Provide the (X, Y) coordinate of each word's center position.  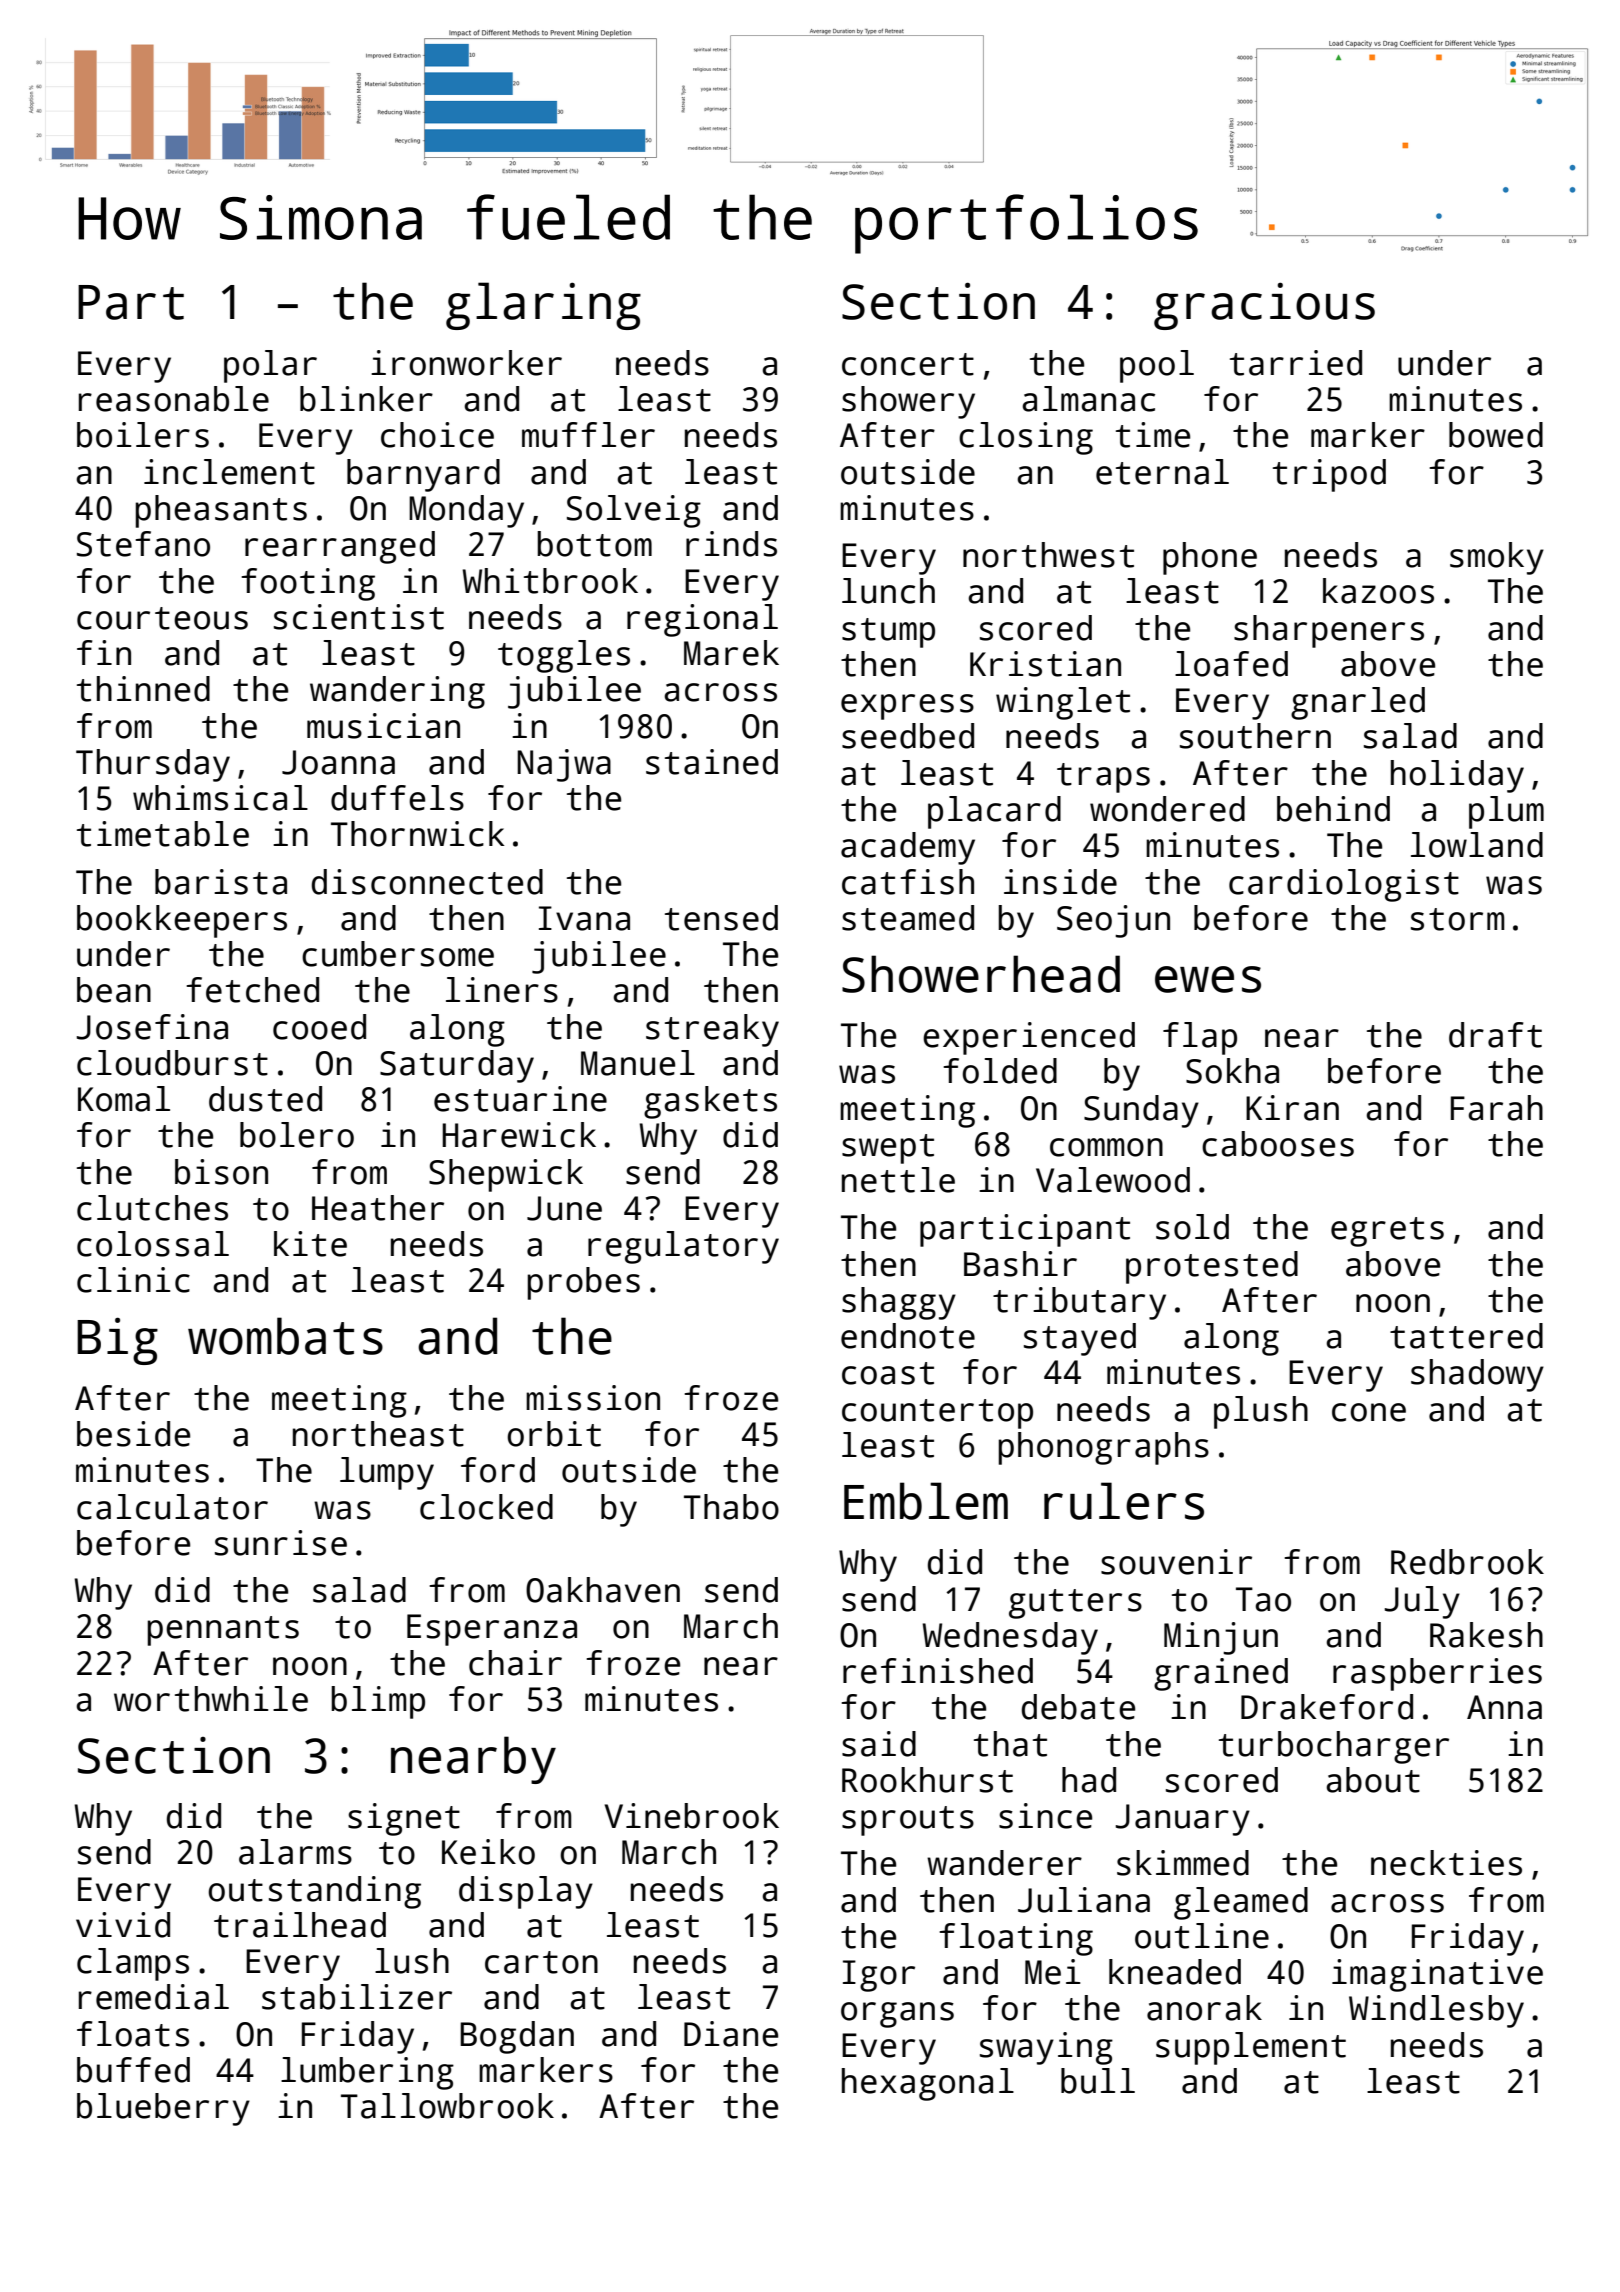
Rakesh (1486, 1635)
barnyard (423, 475)
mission (593, 1398)
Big (117, 1341)
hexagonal (928, 2084)
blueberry (163, 2109)
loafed (1231, 664)
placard (994, 812)
